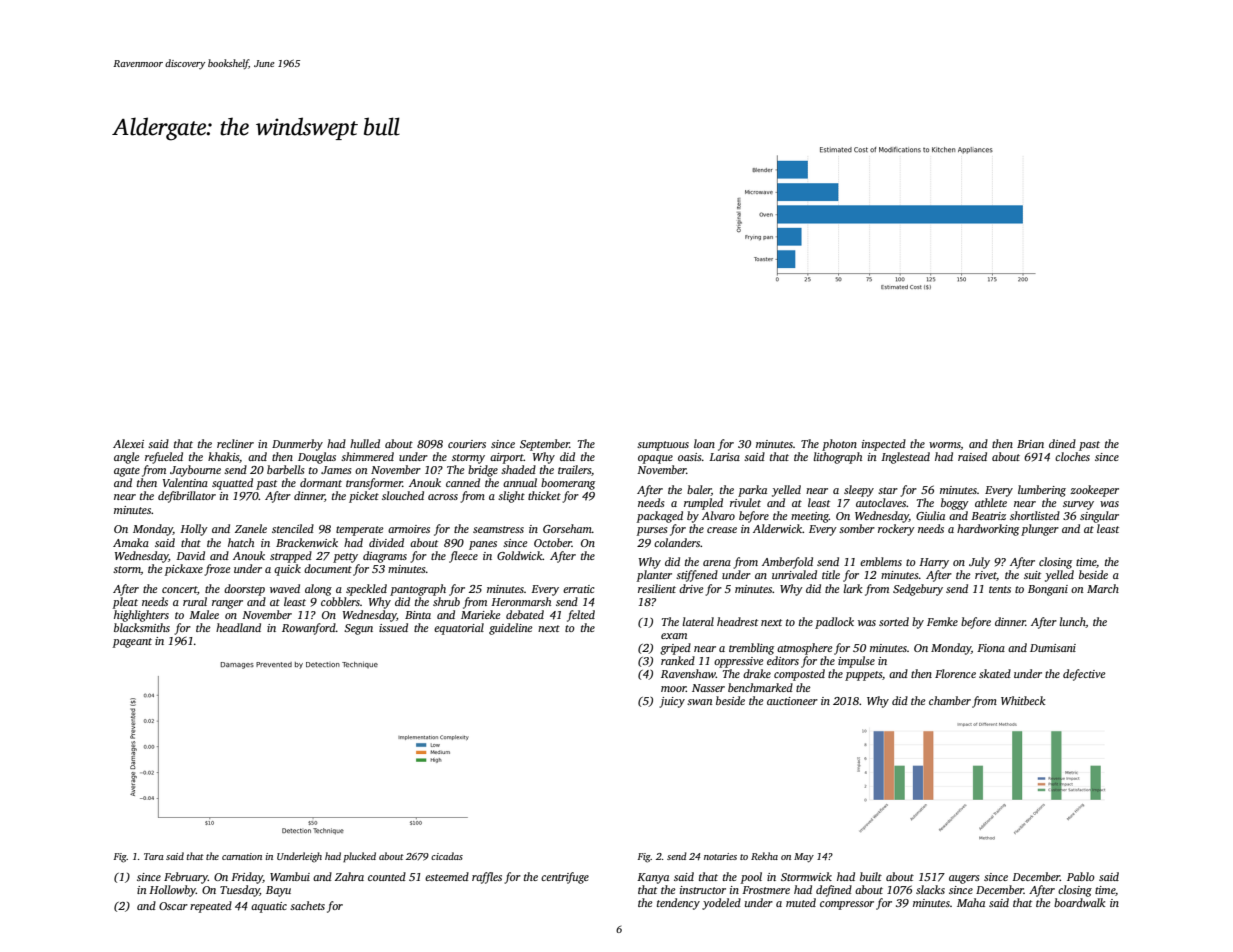 The image size is (1233, 952). I want to click on baler, so click(699, 490).
